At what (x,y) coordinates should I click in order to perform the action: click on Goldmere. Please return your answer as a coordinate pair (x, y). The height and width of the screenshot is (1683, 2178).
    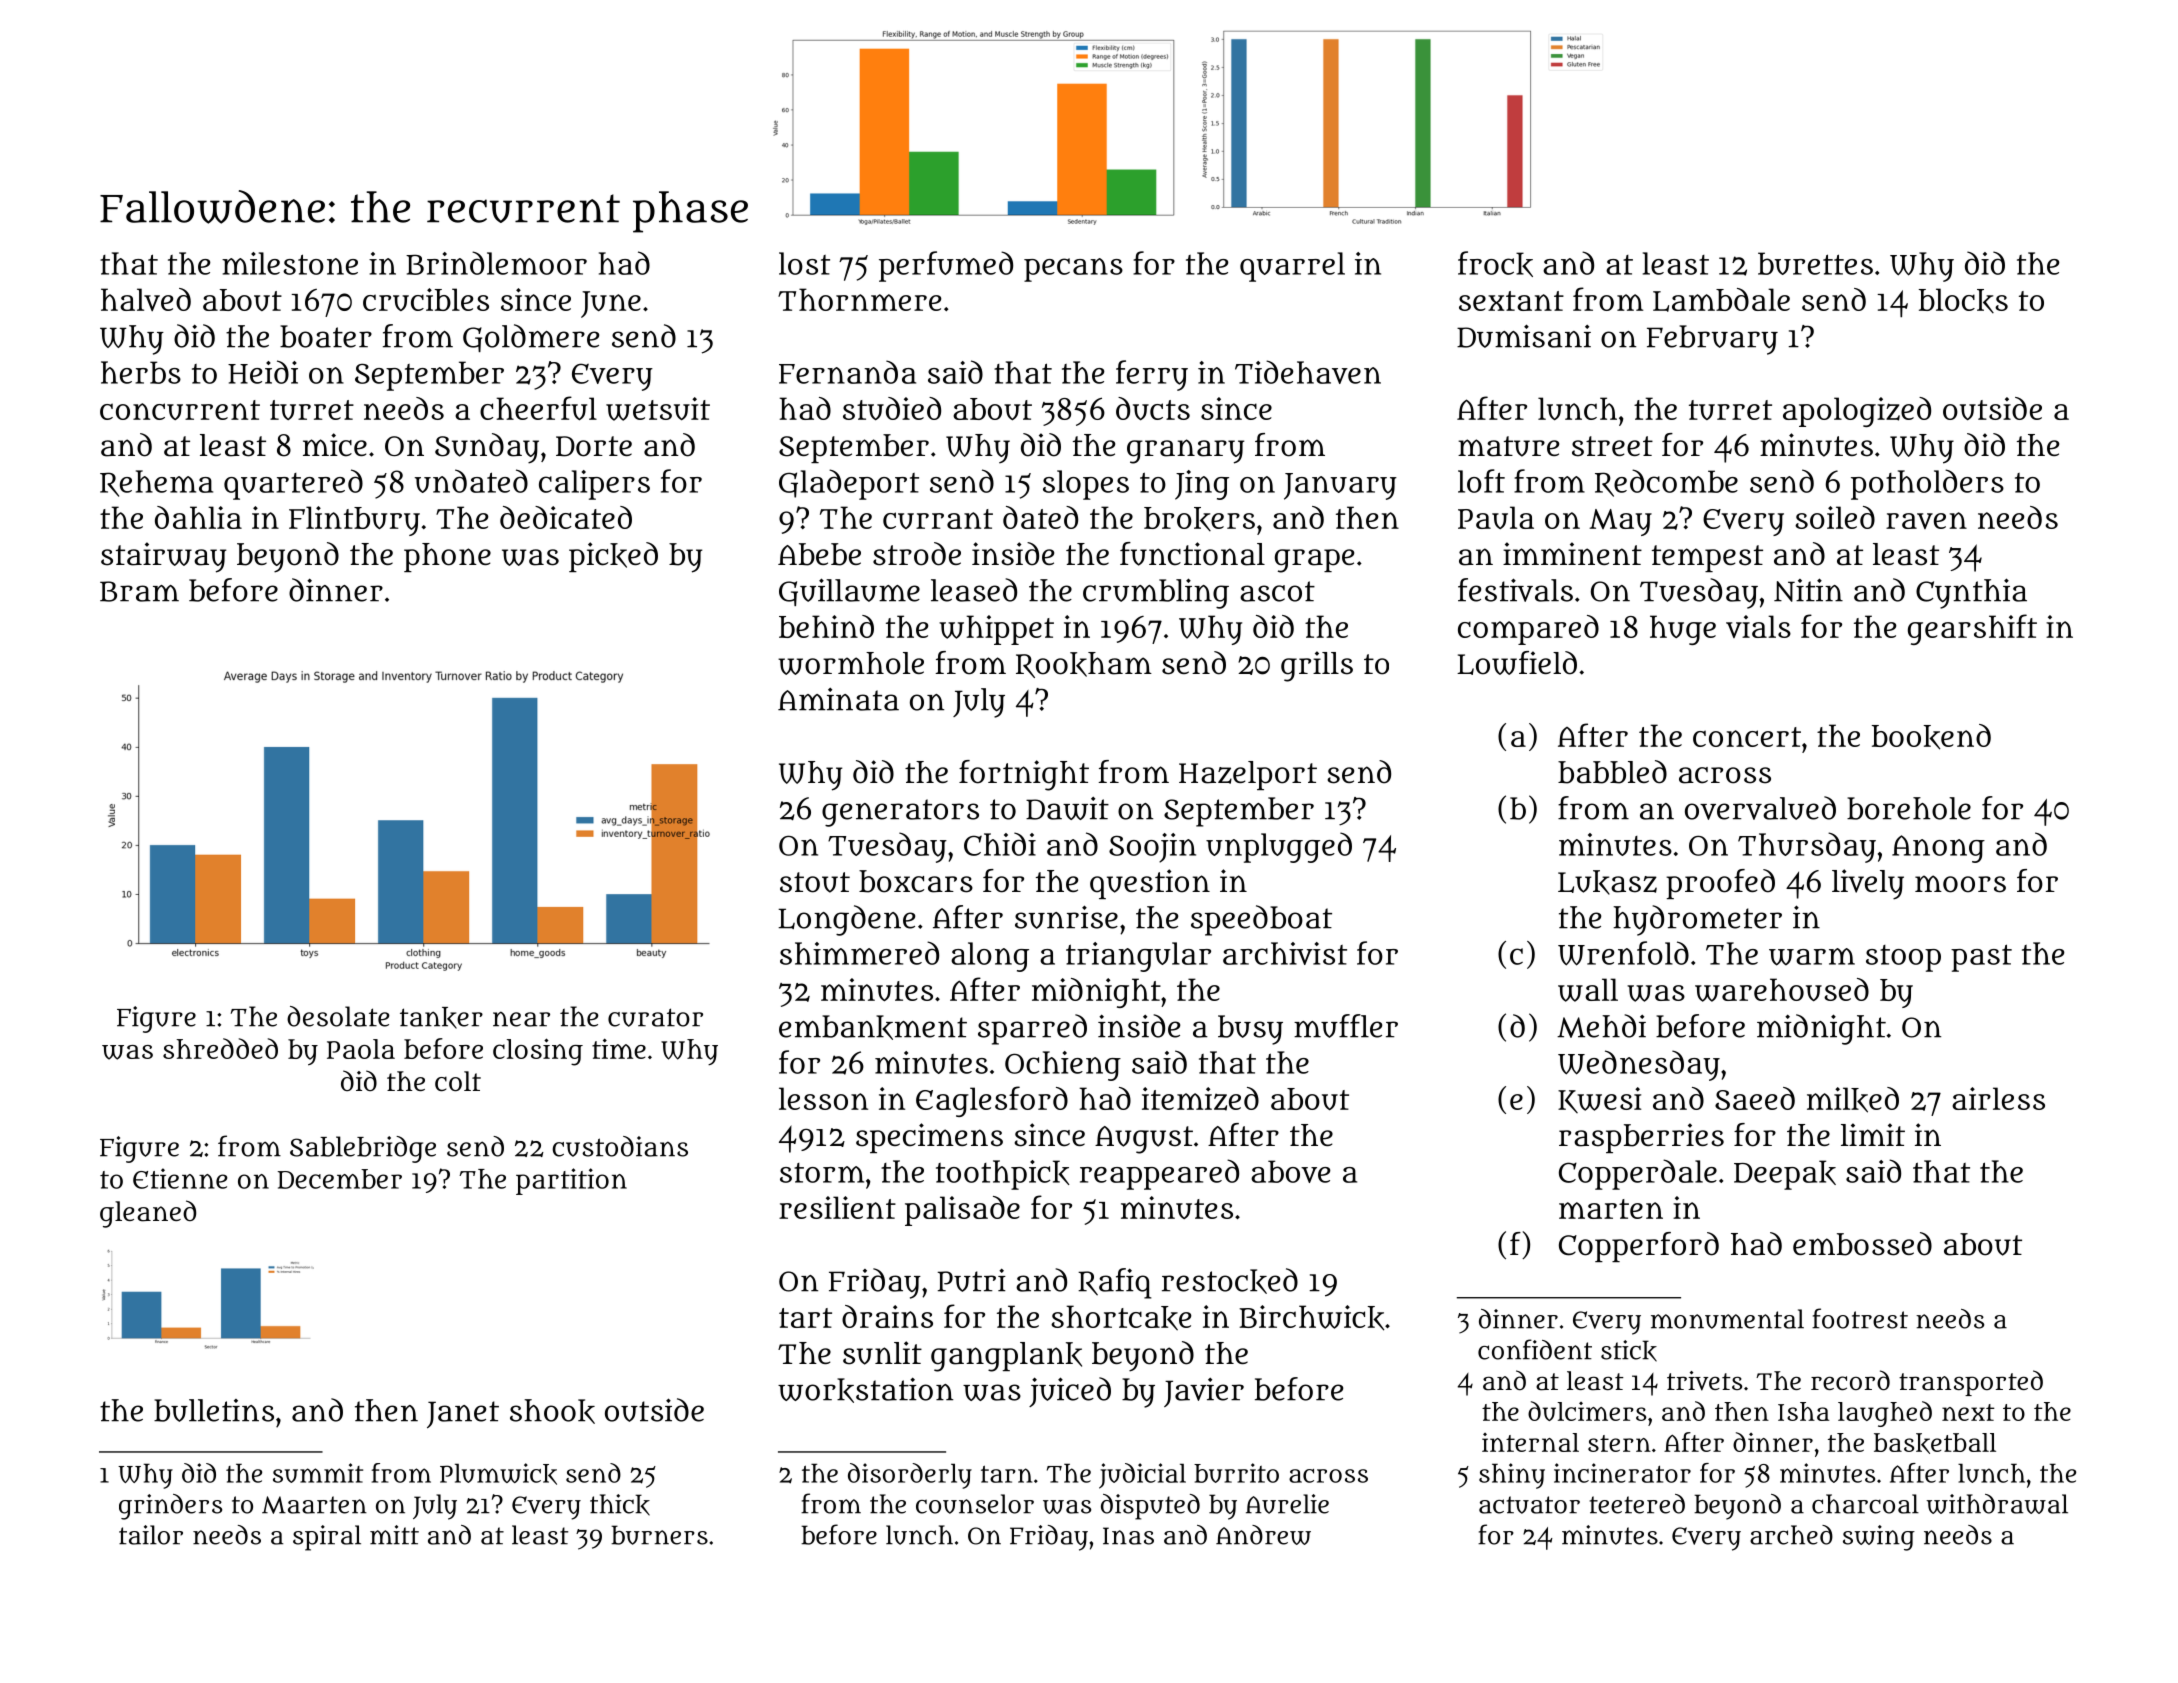
    Looking at the image, I should click on (531, 338).
